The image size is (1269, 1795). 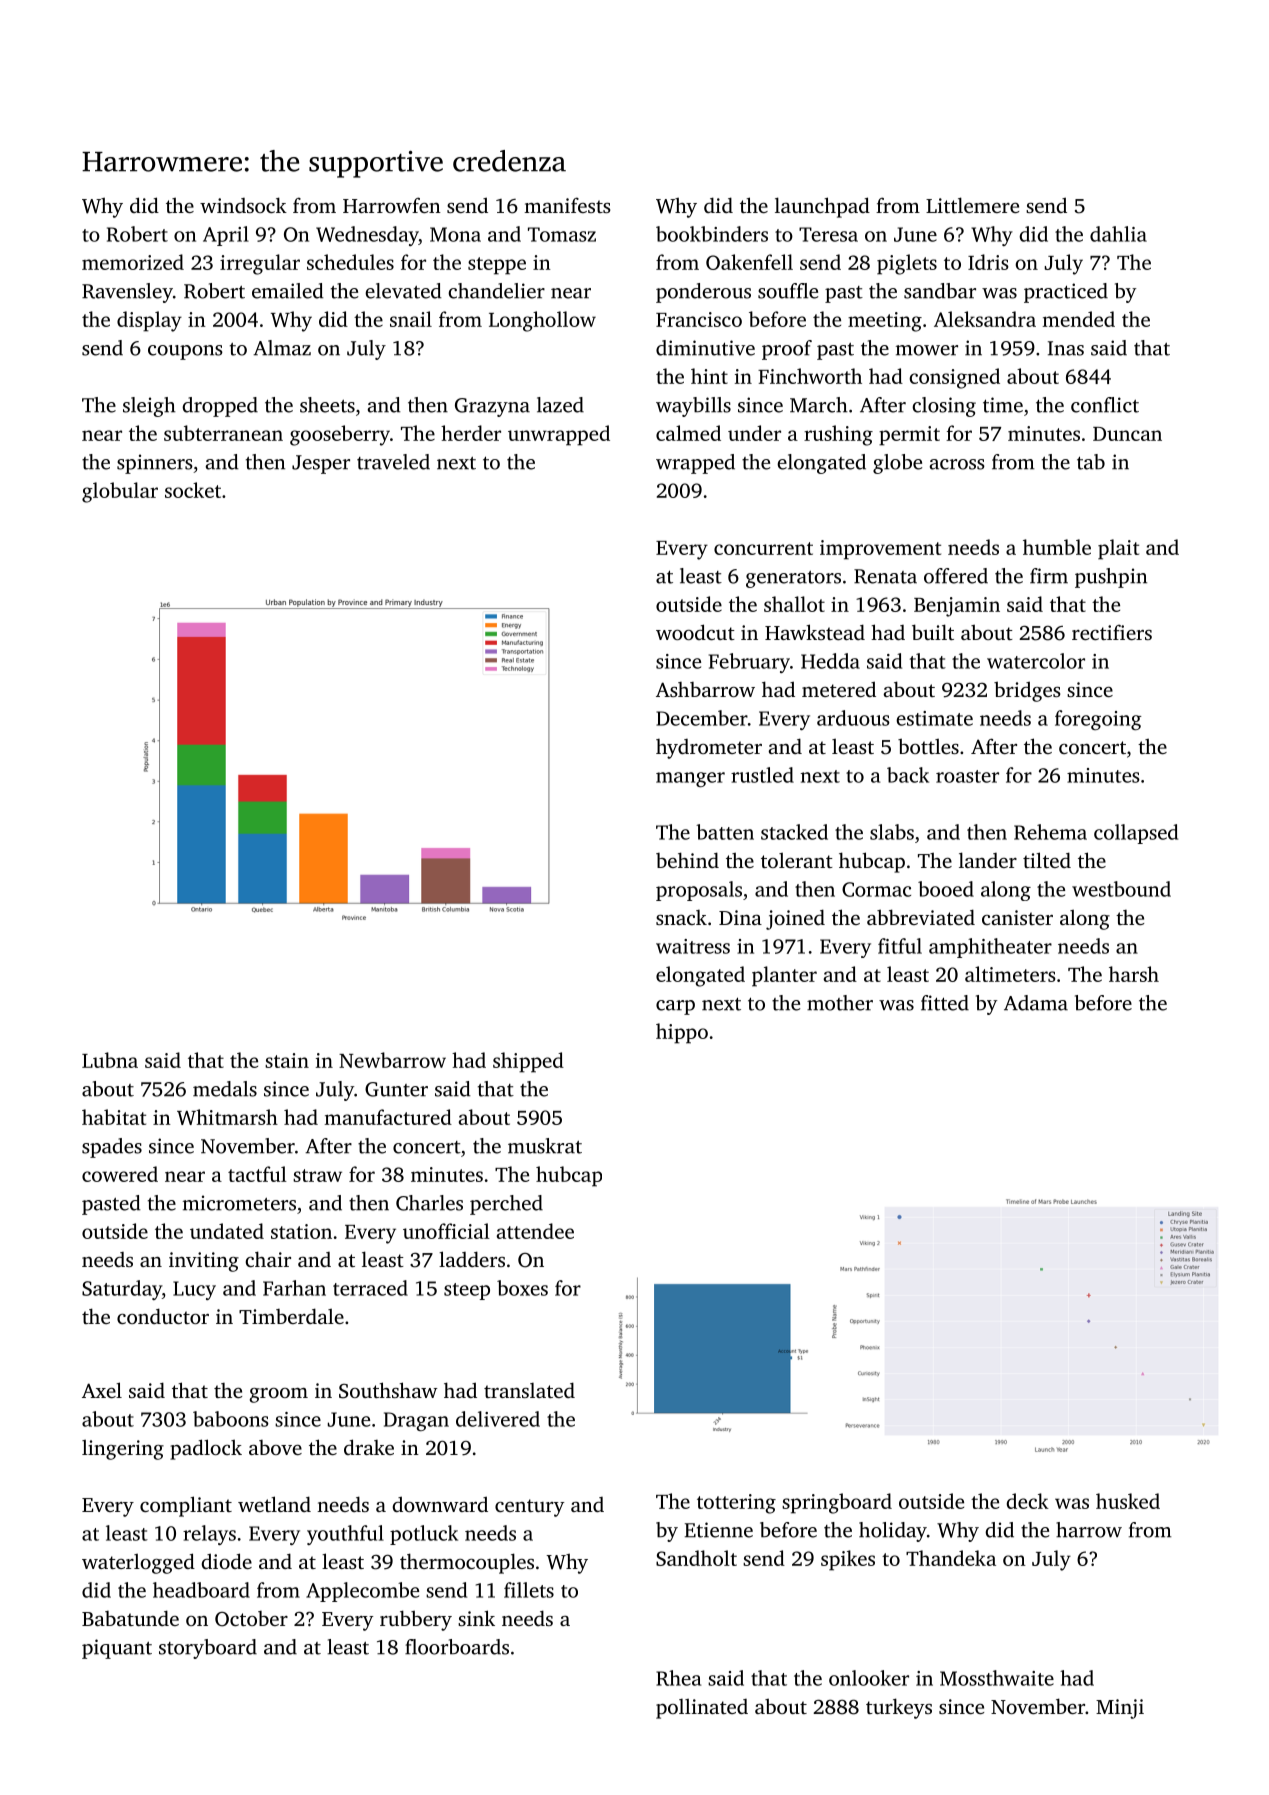 I want to click on manifests, so click(x=567, y=205).
